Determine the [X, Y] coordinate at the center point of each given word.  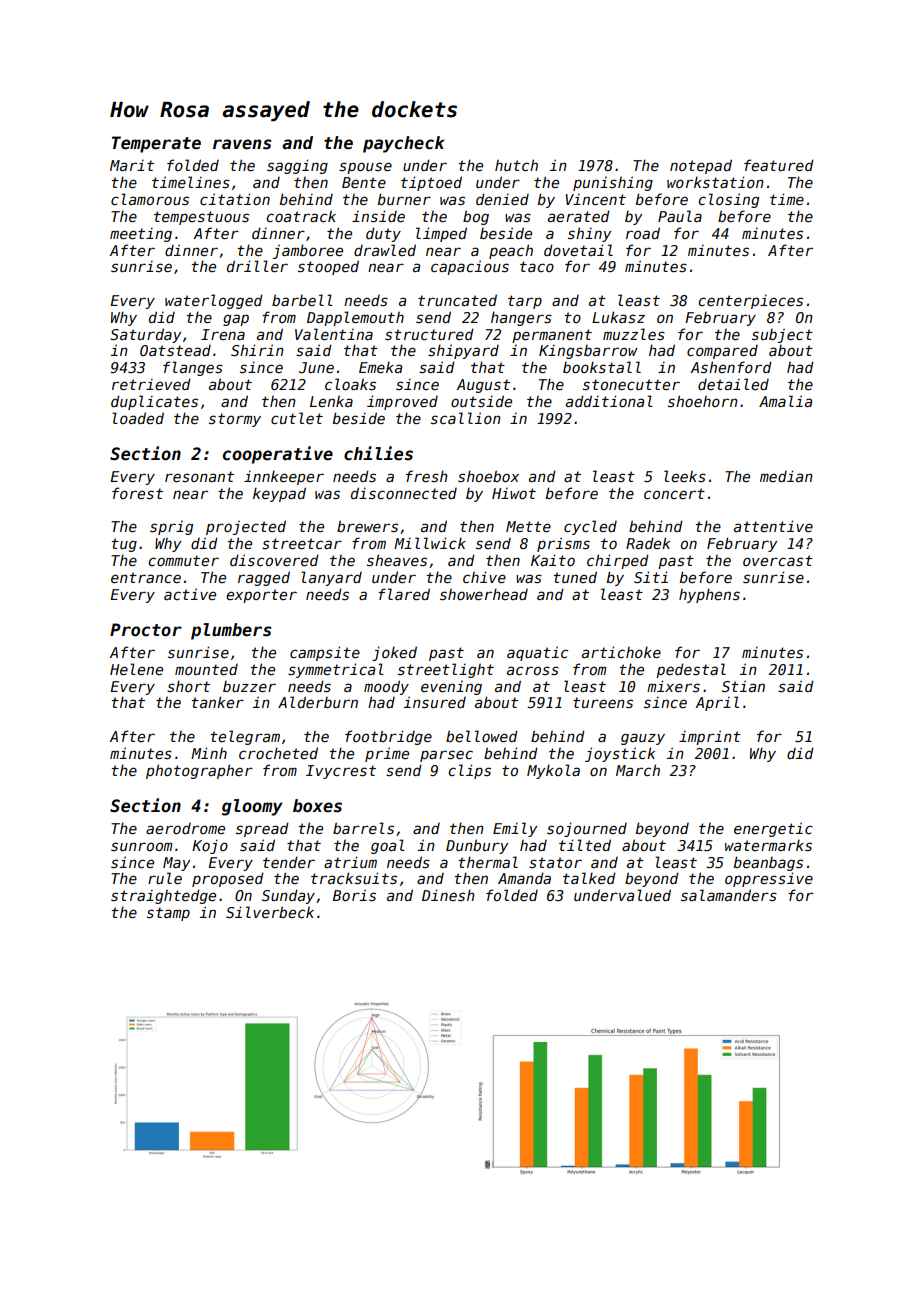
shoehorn [703, 401]
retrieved [151, 384]
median [786, 476]
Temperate [156, 144]
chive [484, 577]
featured [779, 165]
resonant [199, 476]
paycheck [404, 144]
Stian [743, 686]
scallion [466, 418]
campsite [325, 653]
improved [402, 402]
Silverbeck [270, 912]
